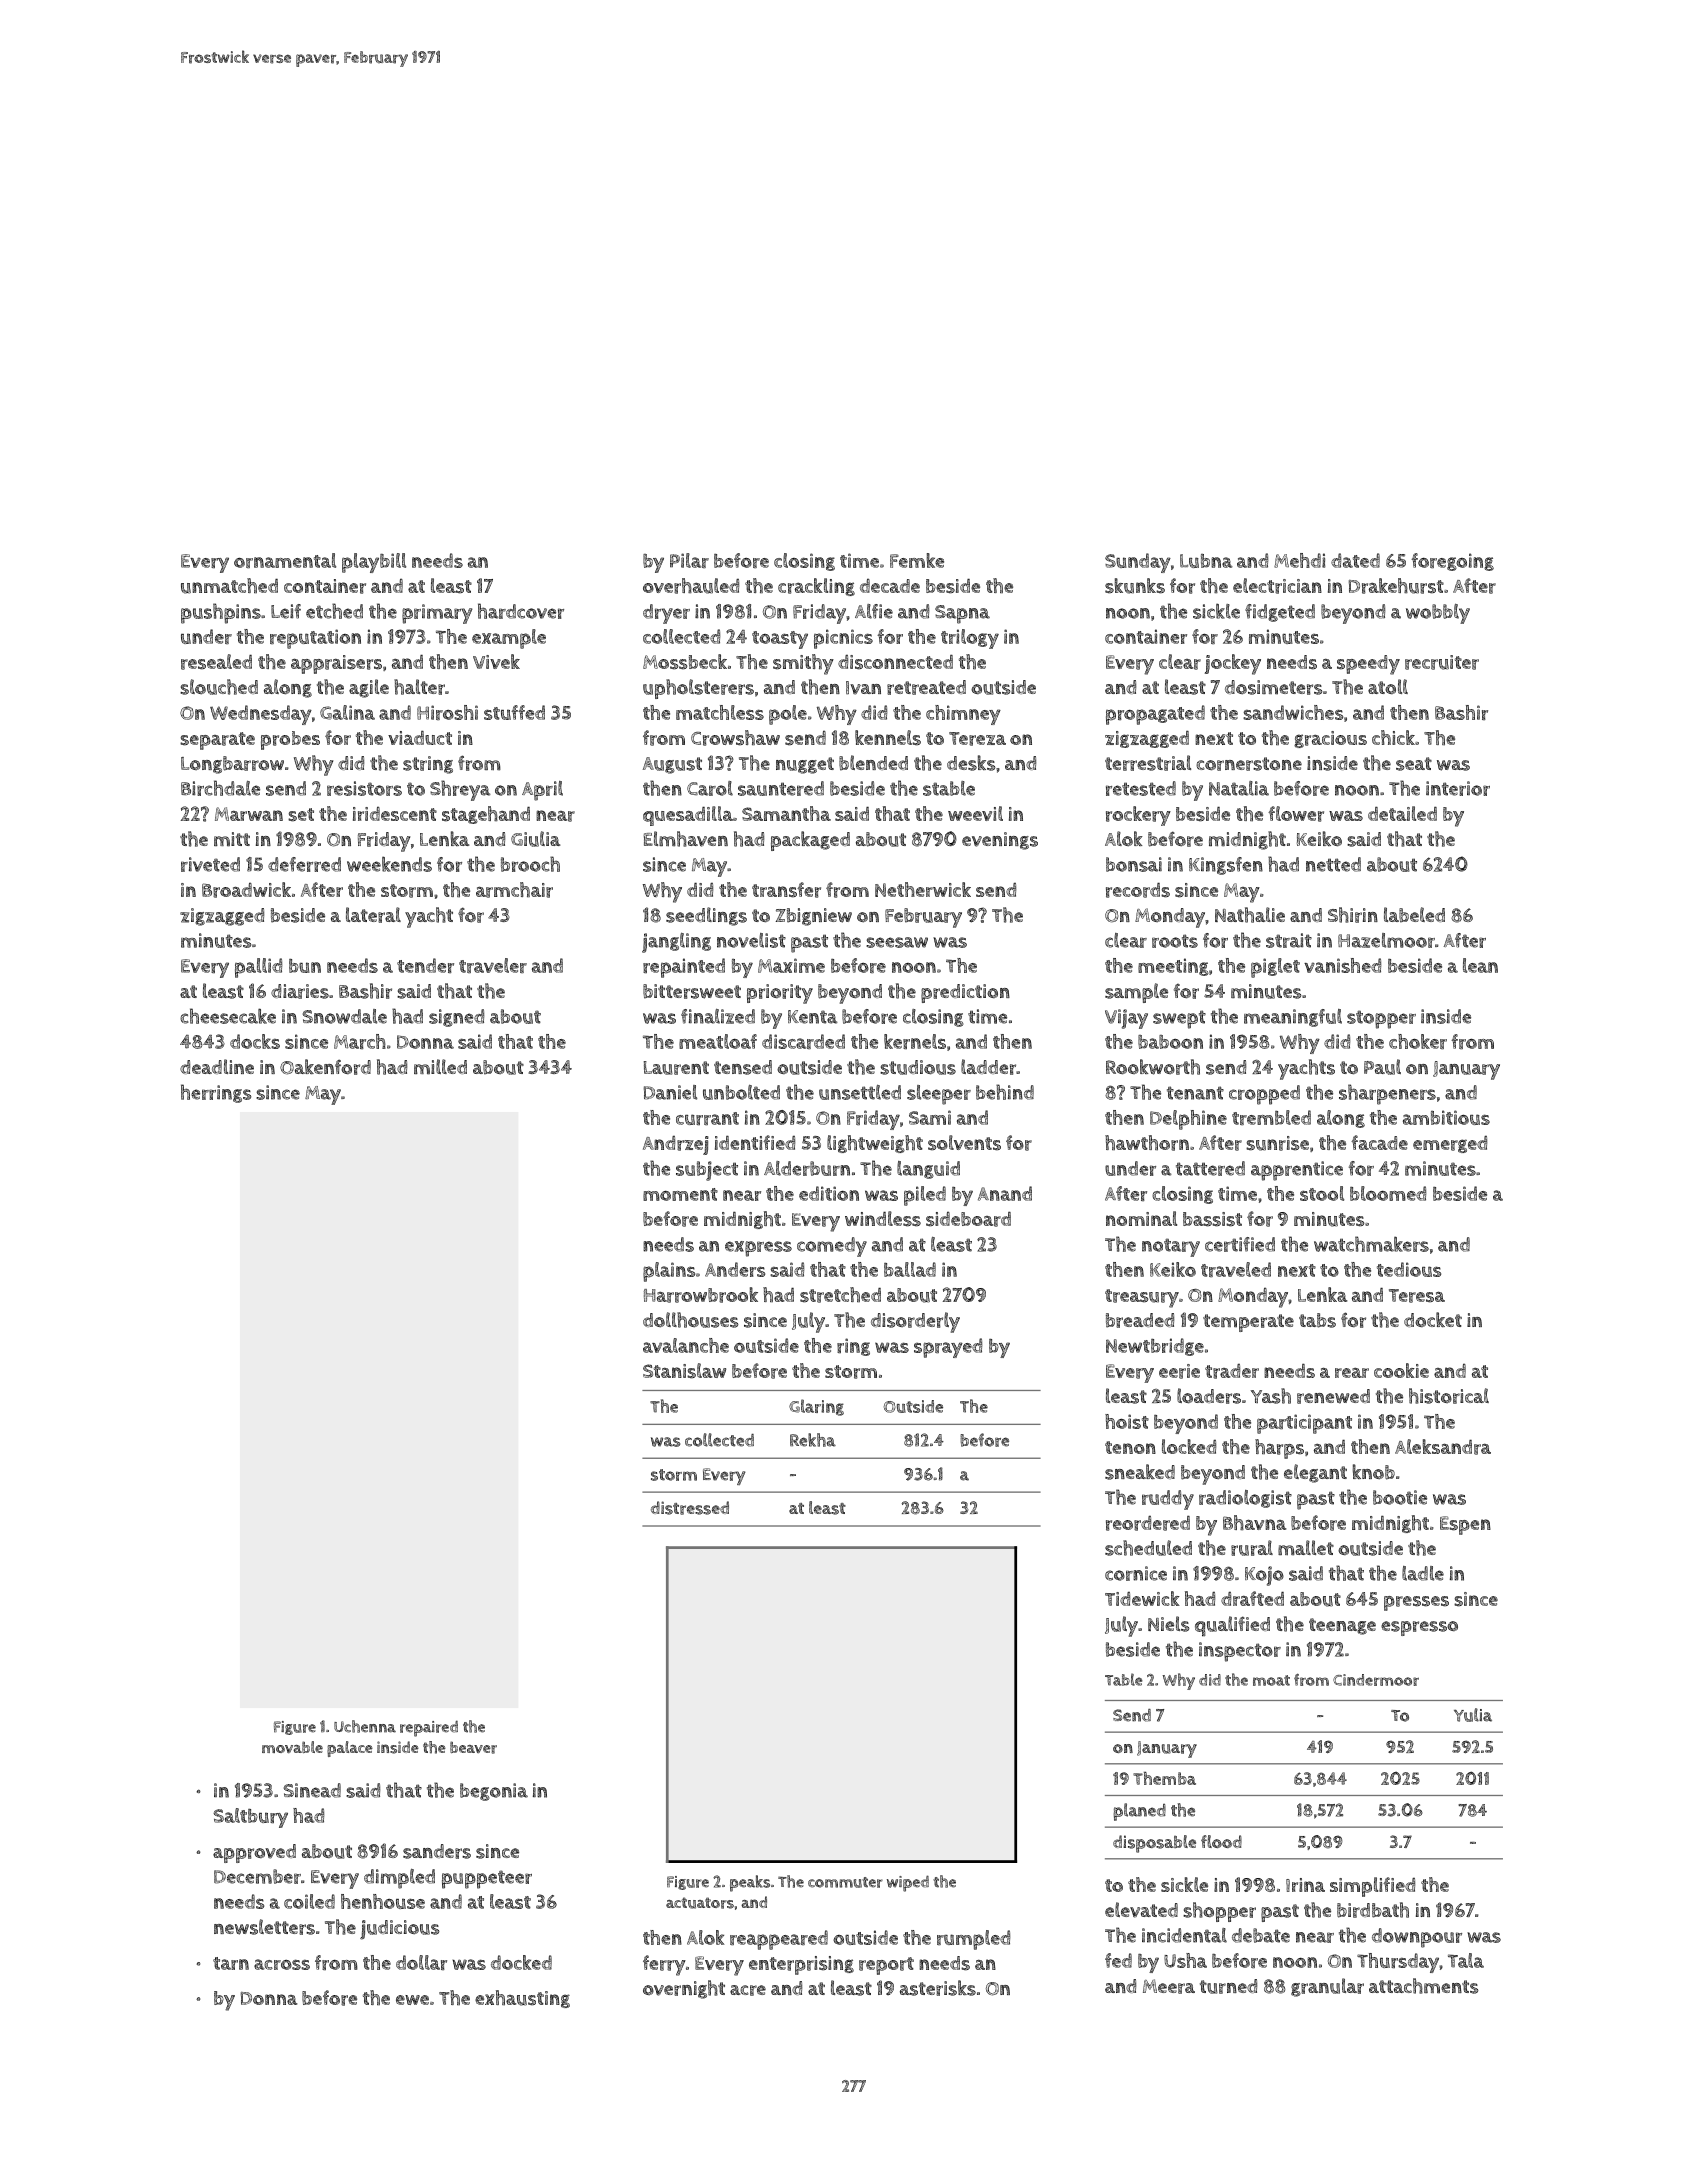  I want to click on Saltbury, so click(250, 1818).
